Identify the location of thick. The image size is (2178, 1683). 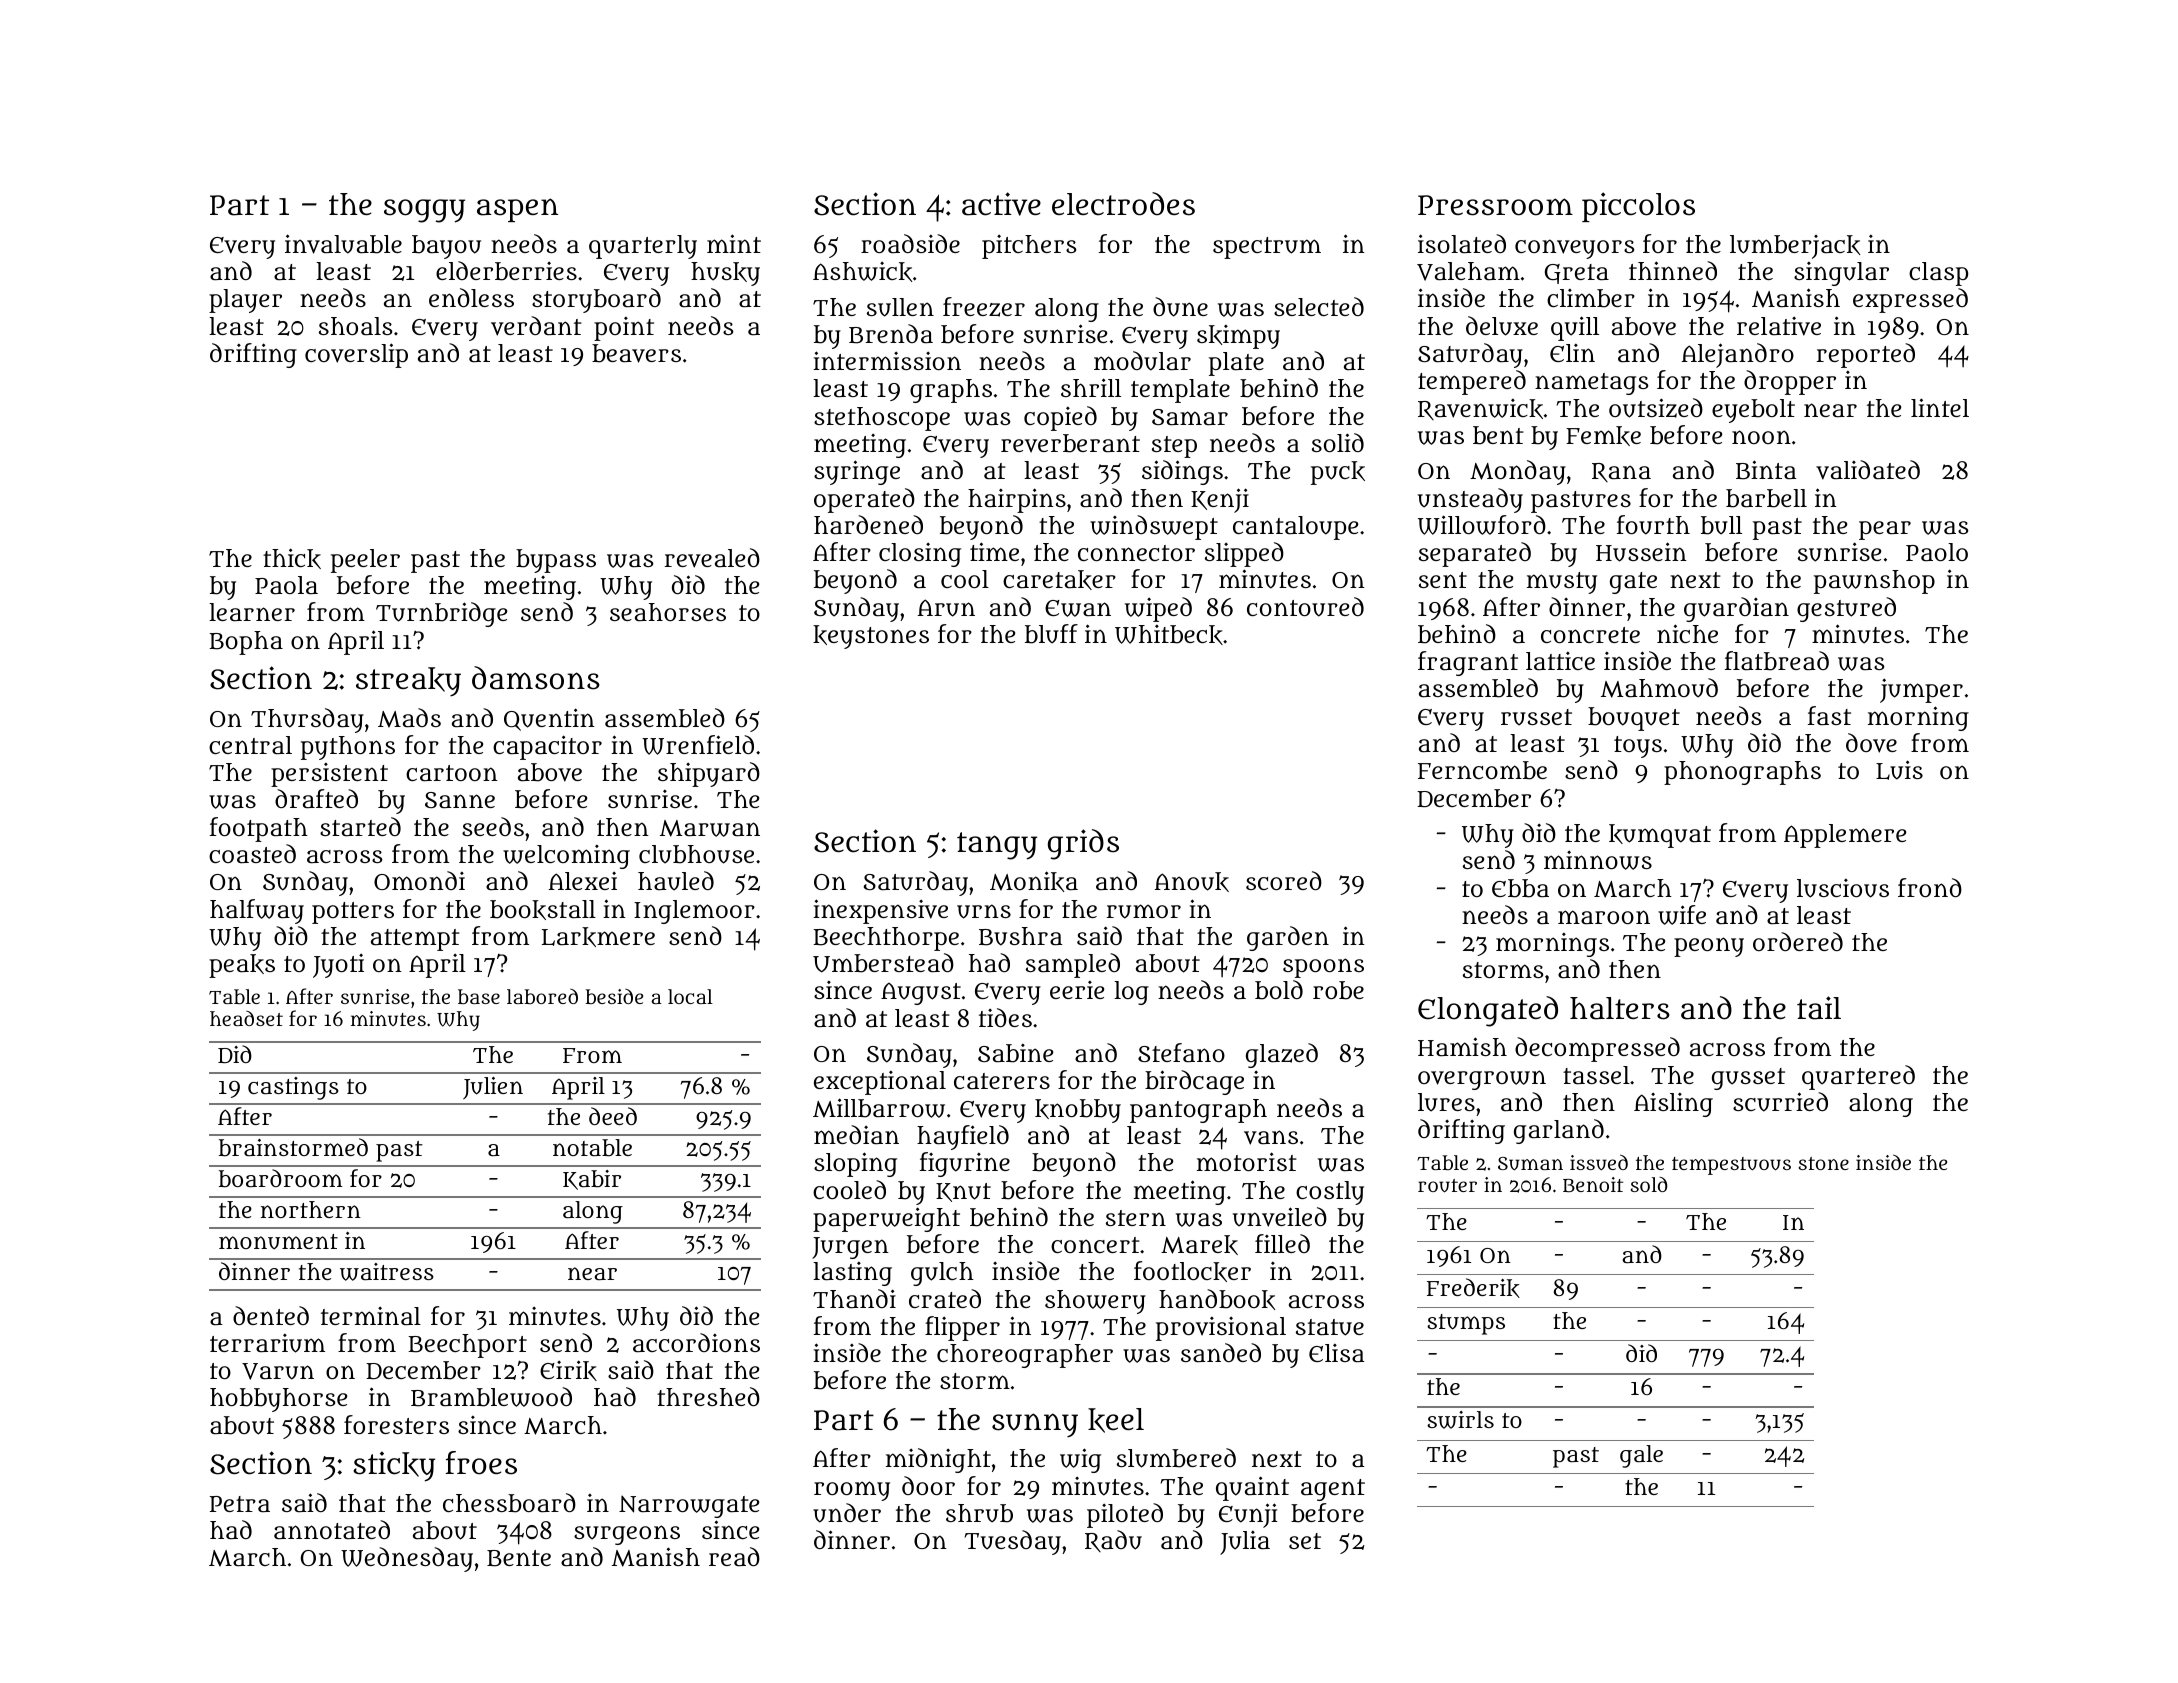
(292, 558).
